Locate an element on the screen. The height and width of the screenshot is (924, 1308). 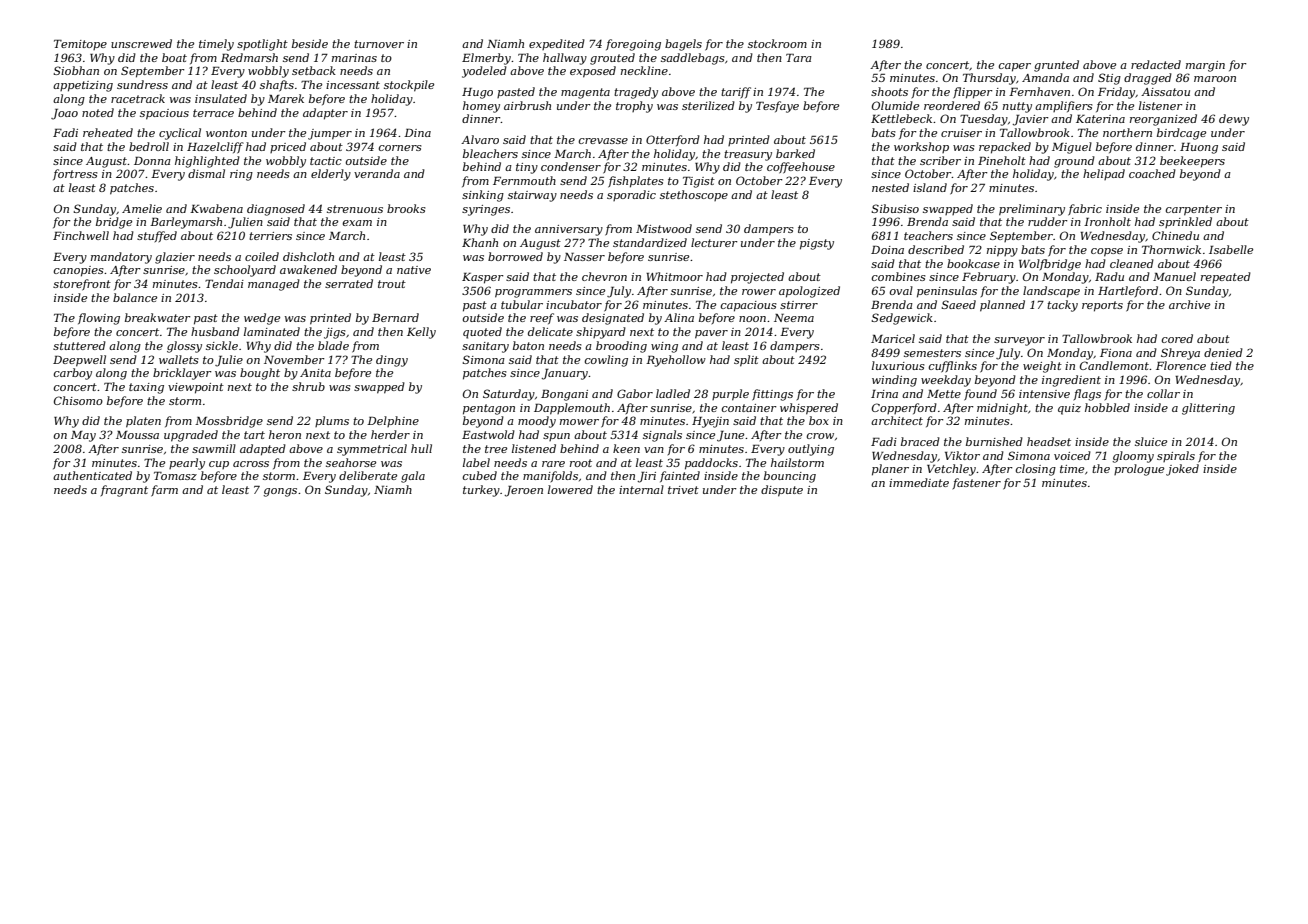
borrowed is located at coordinates (515, 256).
